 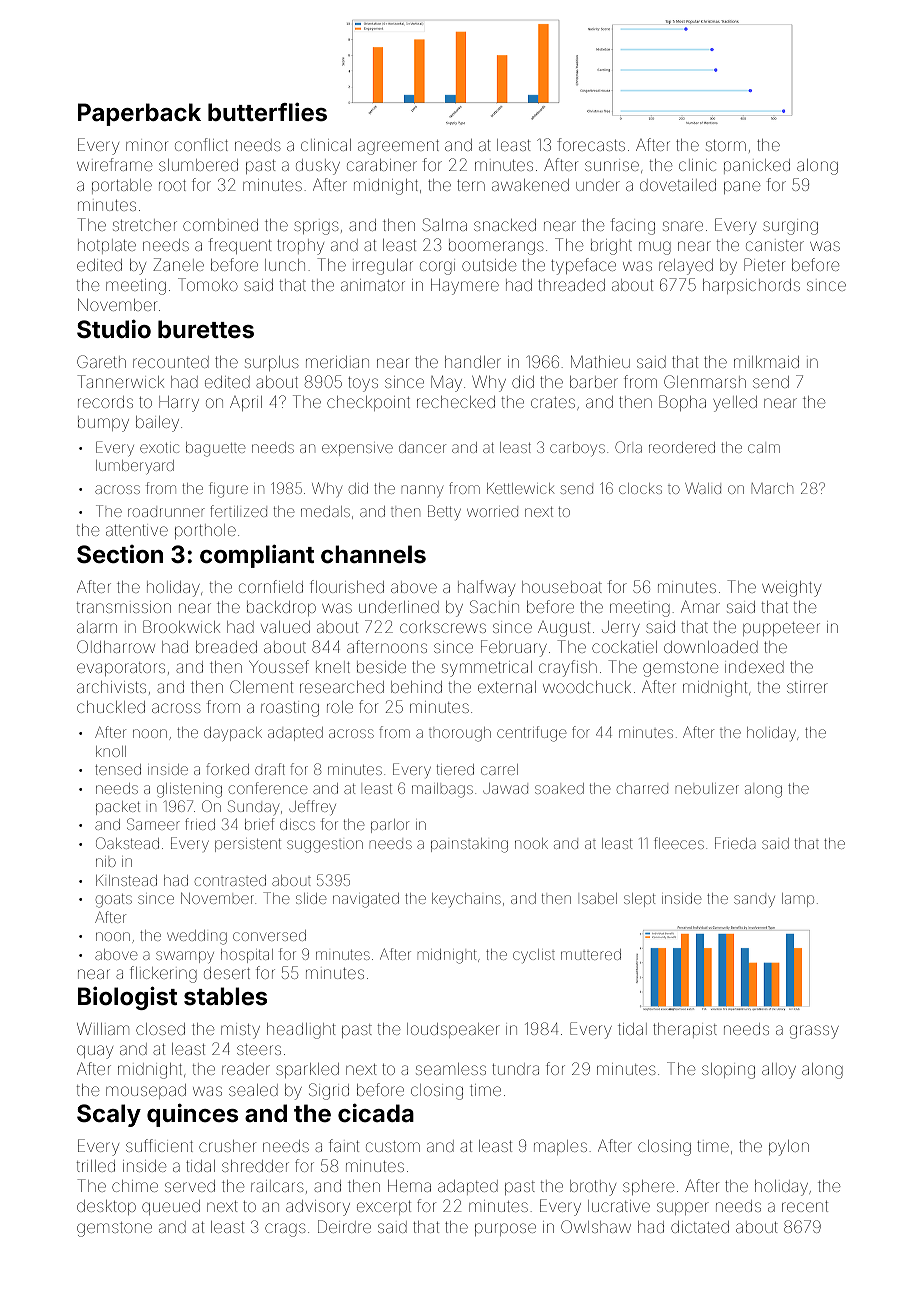 What do you see at coordinates (444, 224) in the image?
I see `Salma` at bounding box center [444, 224].
